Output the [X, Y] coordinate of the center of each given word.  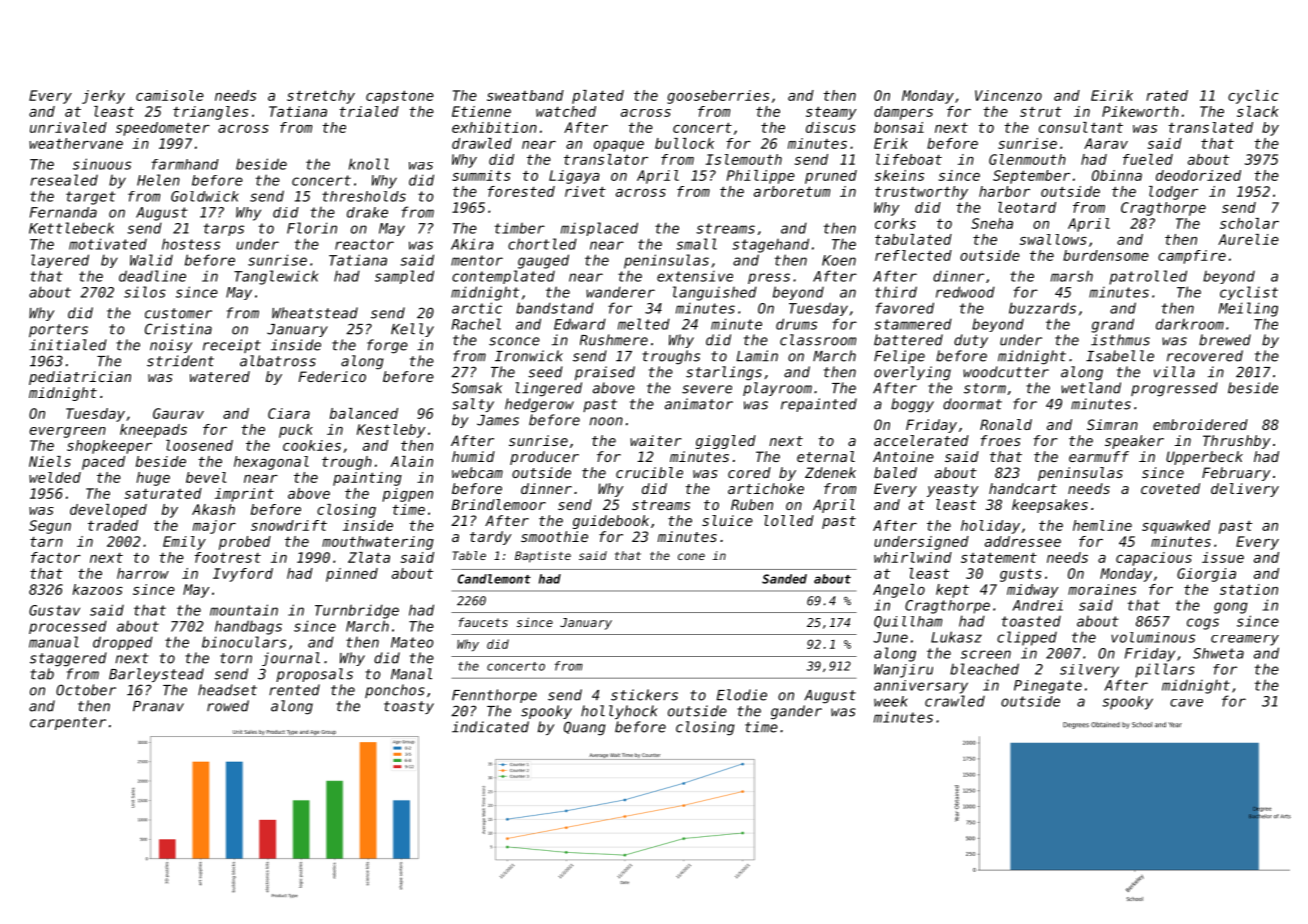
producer [544, 458]
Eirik [1112, 95]
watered [220, 376]
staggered [68, 659]
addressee [1023, 541]
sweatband [525, 95]
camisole [170, 95]
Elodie [742, 695]
